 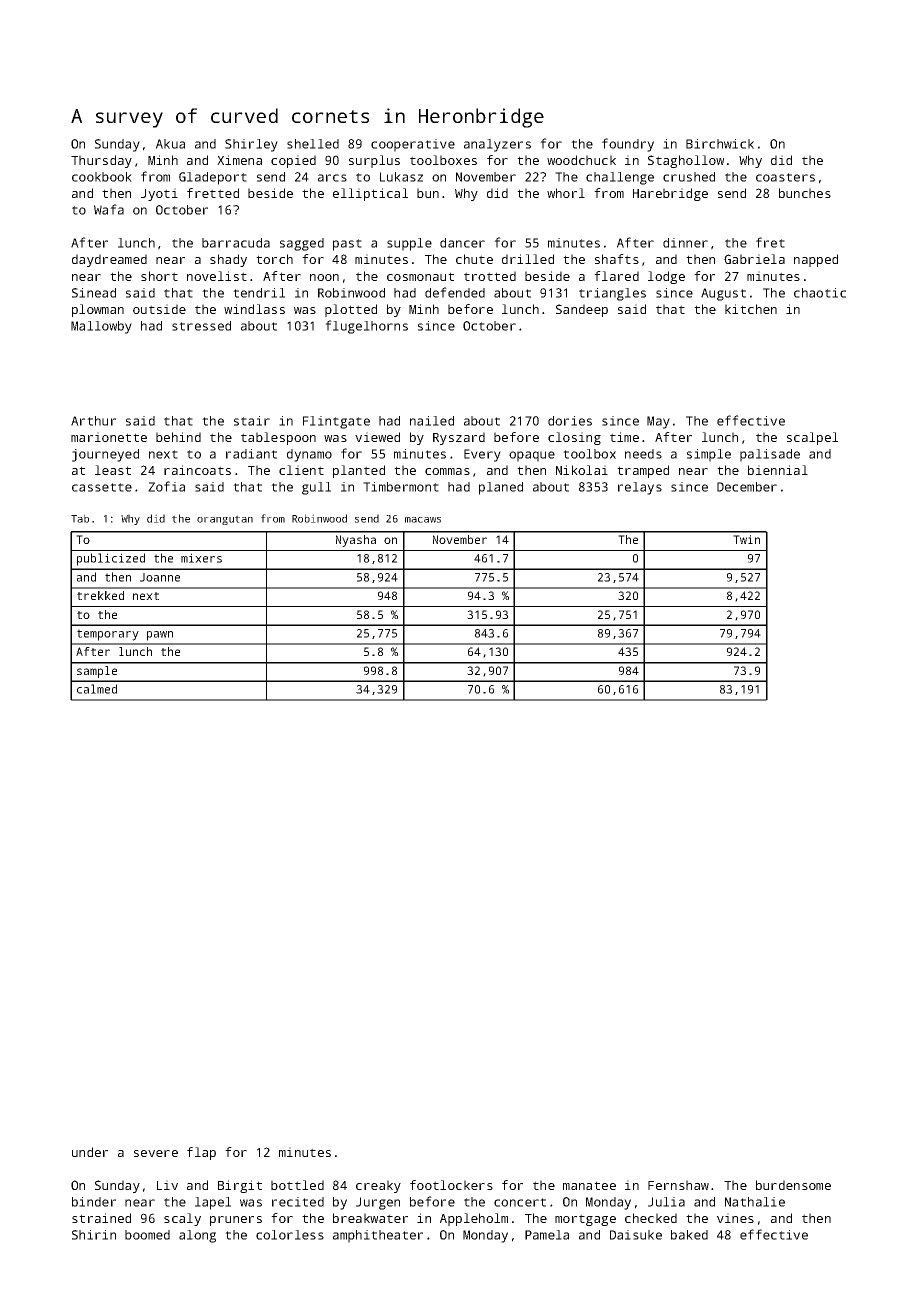 What do you see at coordinates (97, 689) in the screenshot?
I see `calmed` at bounding box center [97, 689].
